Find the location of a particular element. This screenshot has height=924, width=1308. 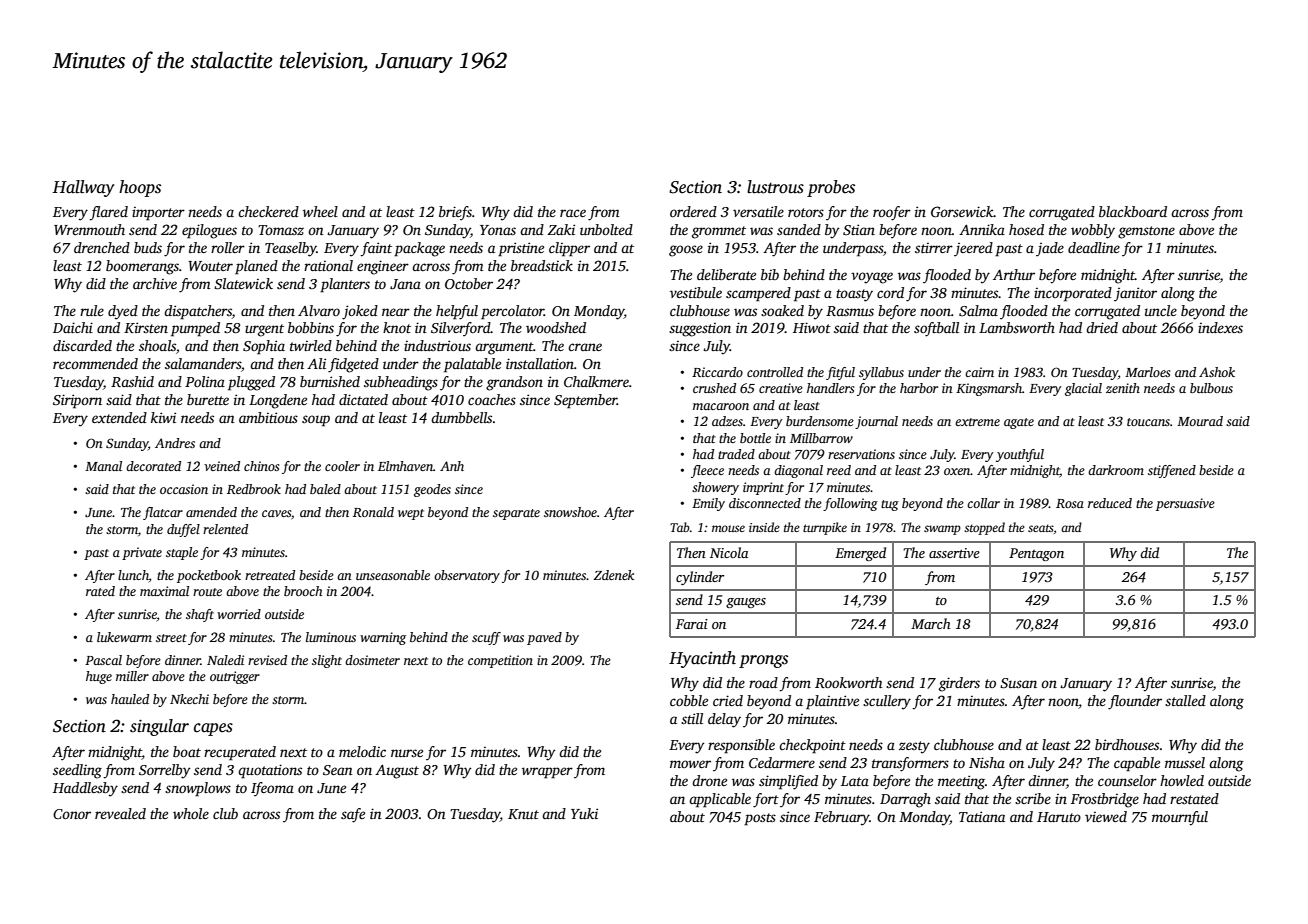

seats is located at coordinates (1041, 528).
